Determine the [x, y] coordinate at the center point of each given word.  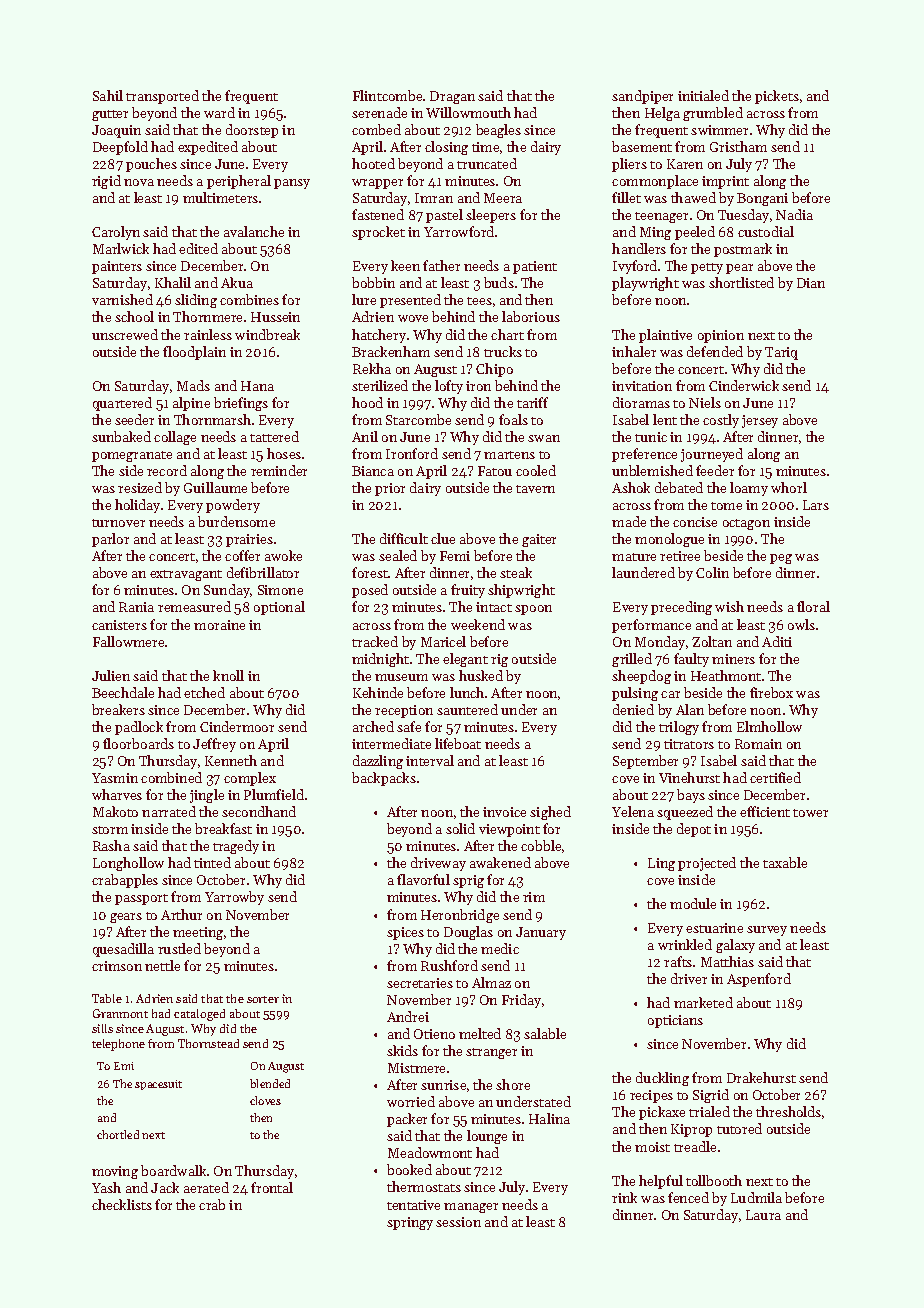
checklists [122, 1204]
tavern [535, 489]
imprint [725, 182]
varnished [122, 299]
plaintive [665, 336]
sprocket [378, 233]
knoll [228, 675]
